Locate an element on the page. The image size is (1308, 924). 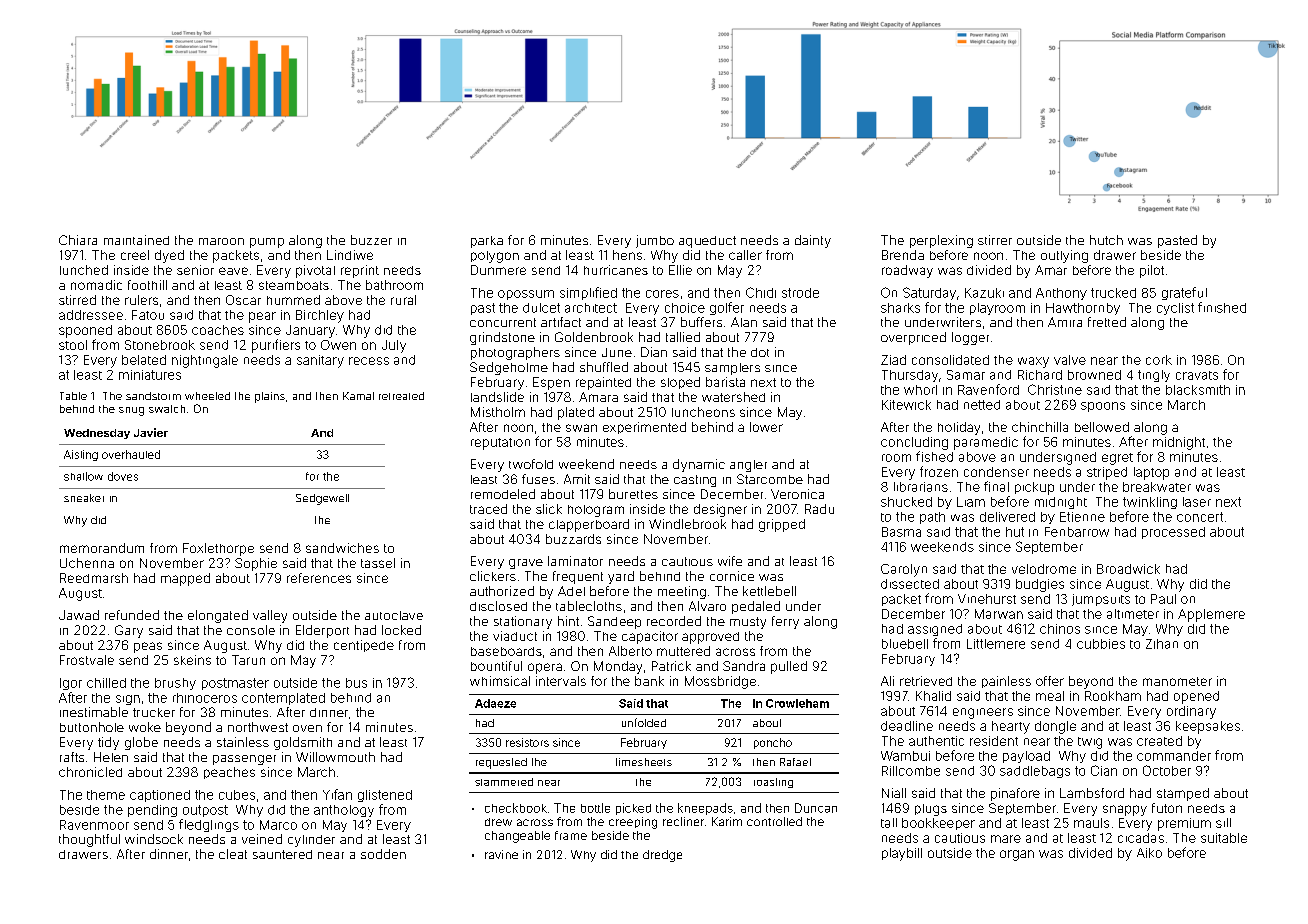
samplers is located at coordinates (732, 369).
